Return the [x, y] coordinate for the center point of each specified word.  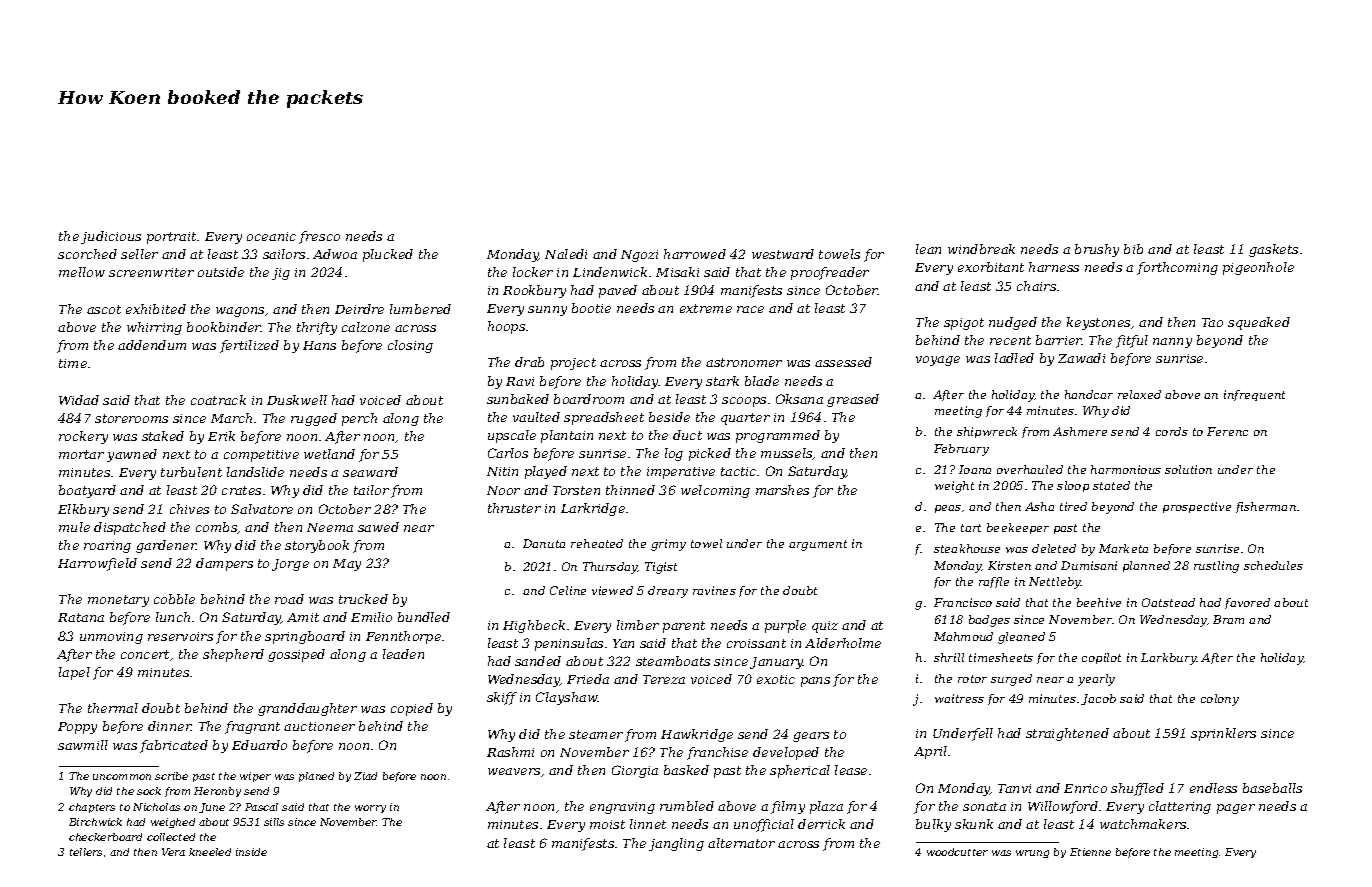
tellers [86, 852]
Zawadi [1081, 358]
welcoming [715, 491]
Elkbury [83, 510]
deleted [1054, 548]
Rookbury [534, 291]
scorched [87, 254]
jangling [676, 844]
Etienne [1090, 852]
